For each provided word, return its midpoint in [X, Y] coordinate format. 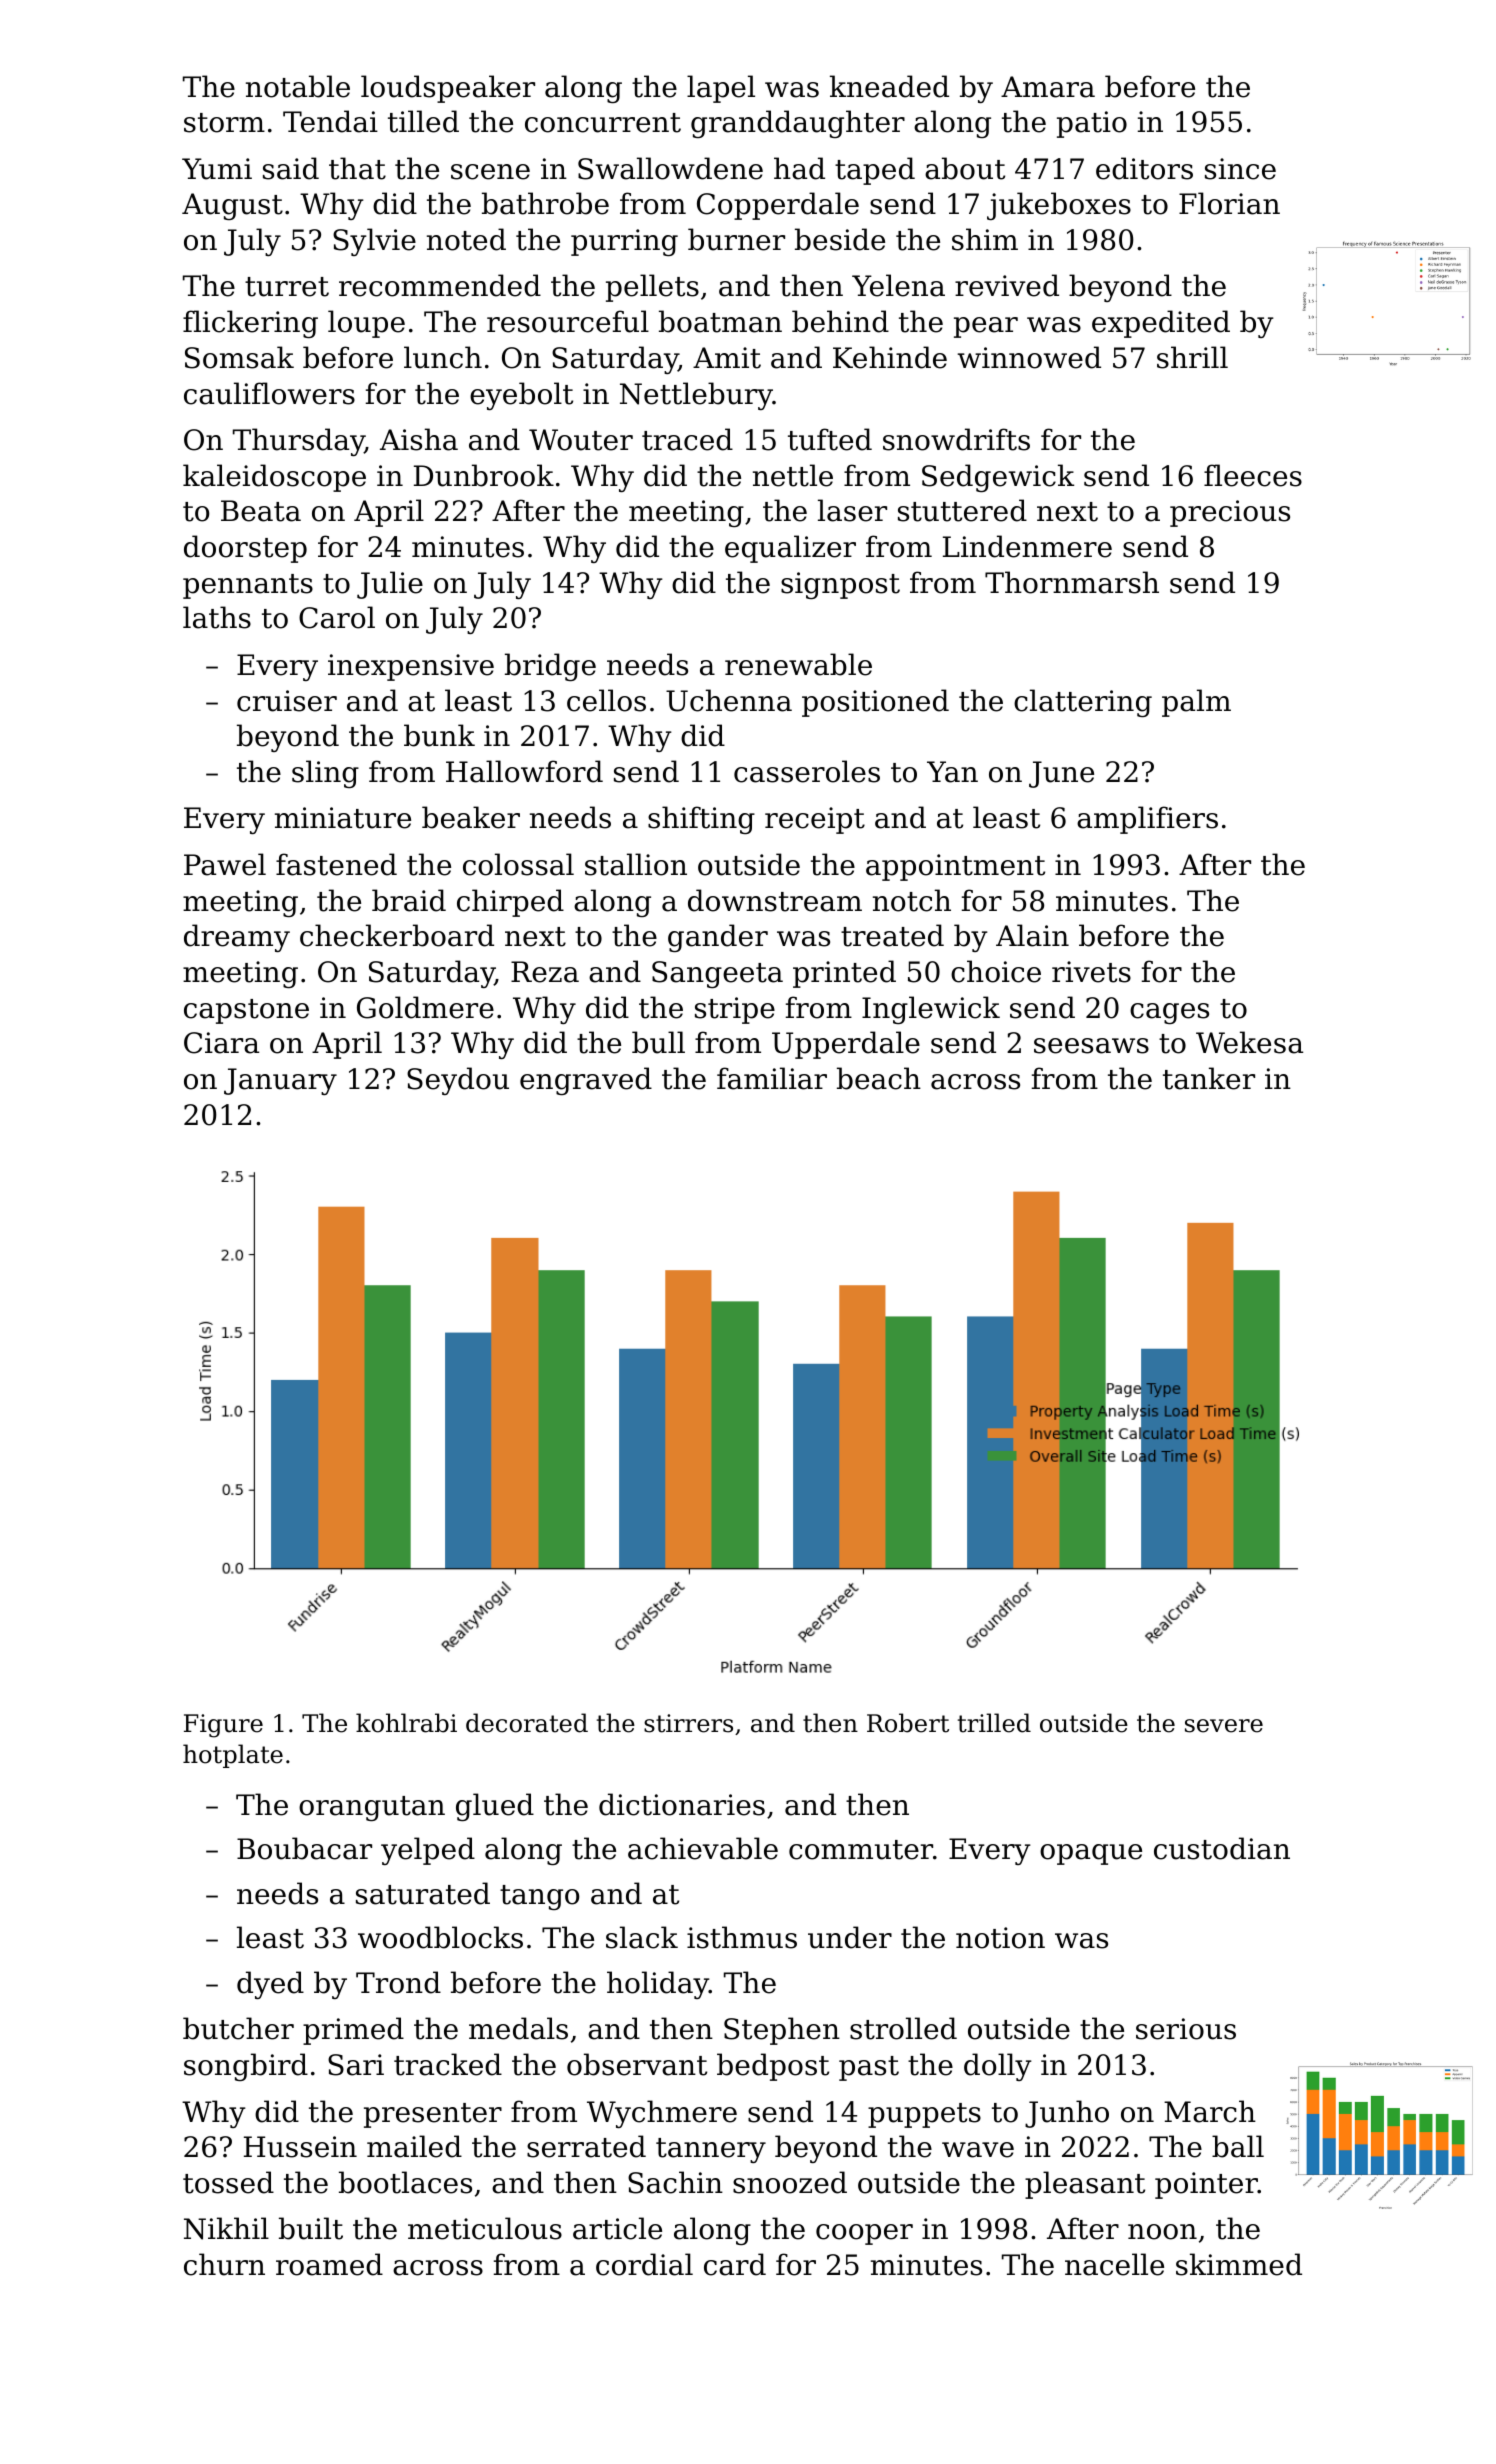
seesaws [1091, 1046]
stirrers [688, 1723]
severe [1224, 1726]
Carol [337, 617]
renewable [798, 664]
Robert [908, 1723]
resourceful [568, 321]
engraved [586, 1081]
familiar [772, 1078]
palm [1196, 703]
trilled [994, 1723]
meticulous [485, 2228]
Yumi [217, 169]
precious [1230, 513]
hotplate [233, 1756]
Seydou [458, 1081]
